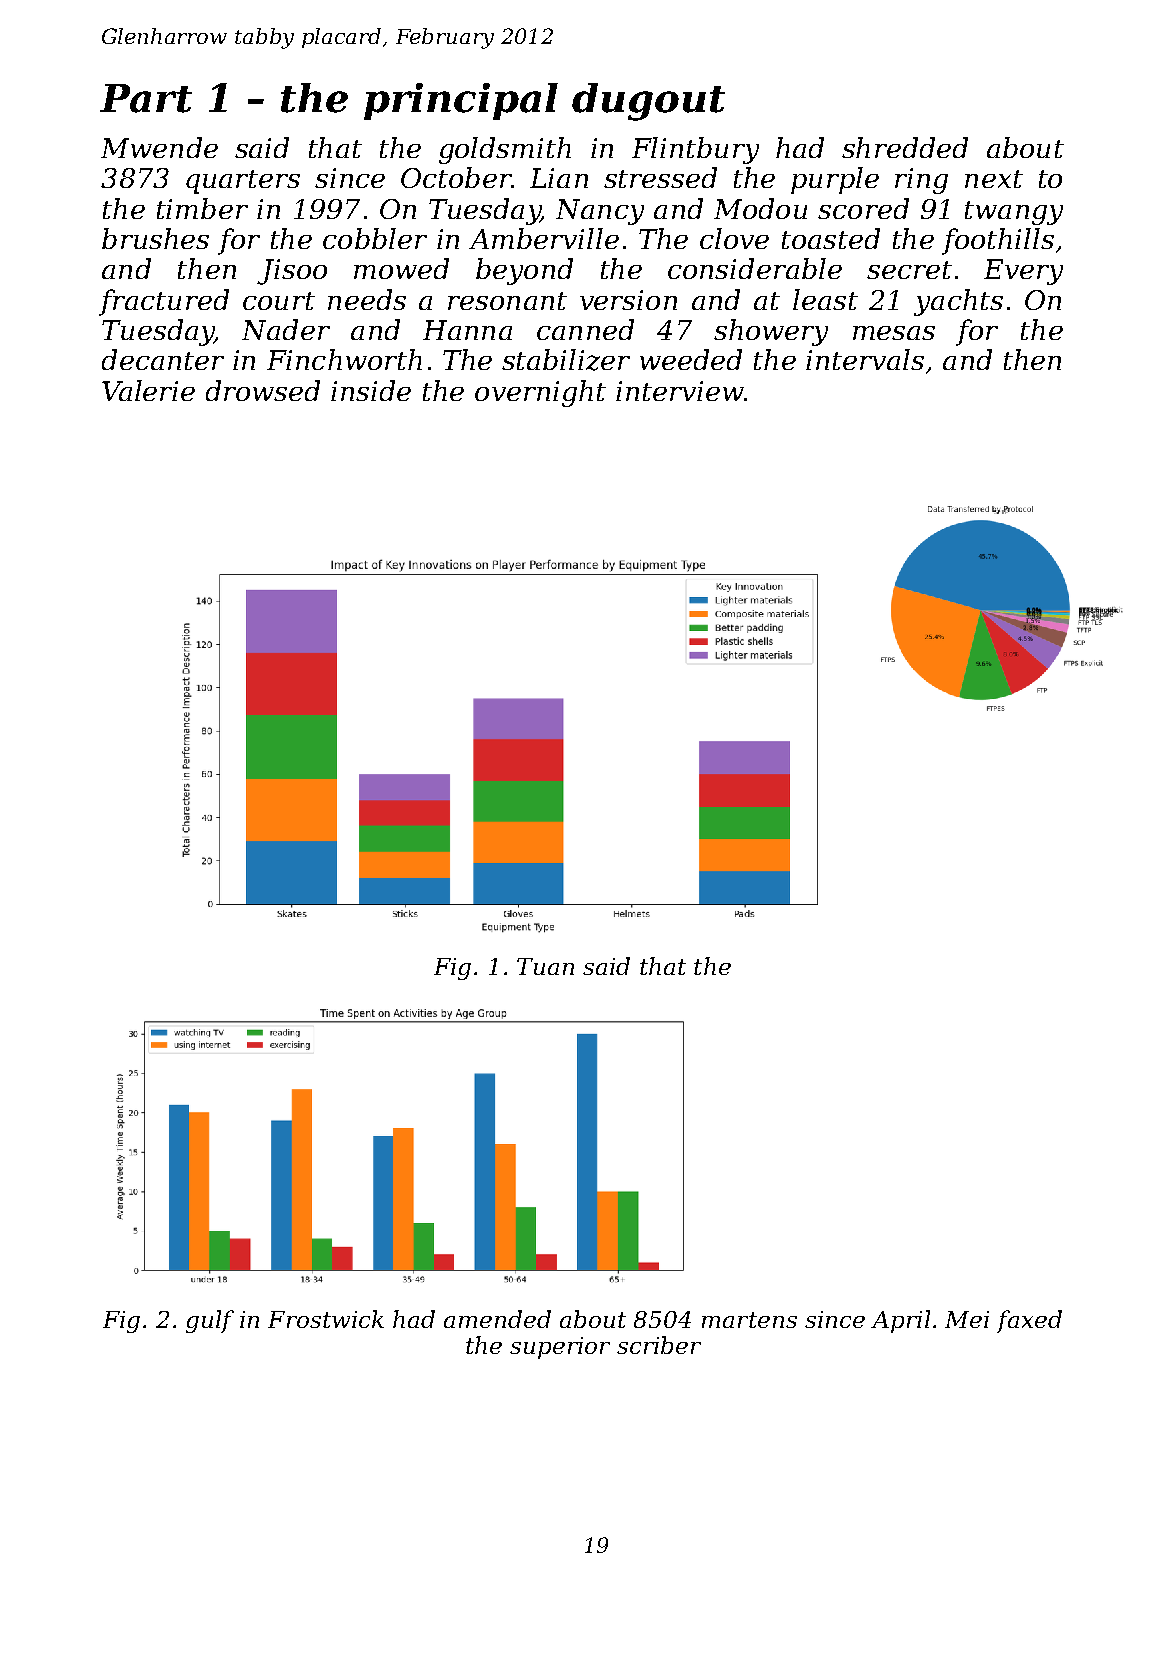 The height and width of the image is (1654, 1165). Describe the element at coordinates (566, 360) in the image. I see `stabilizer` at that location.
